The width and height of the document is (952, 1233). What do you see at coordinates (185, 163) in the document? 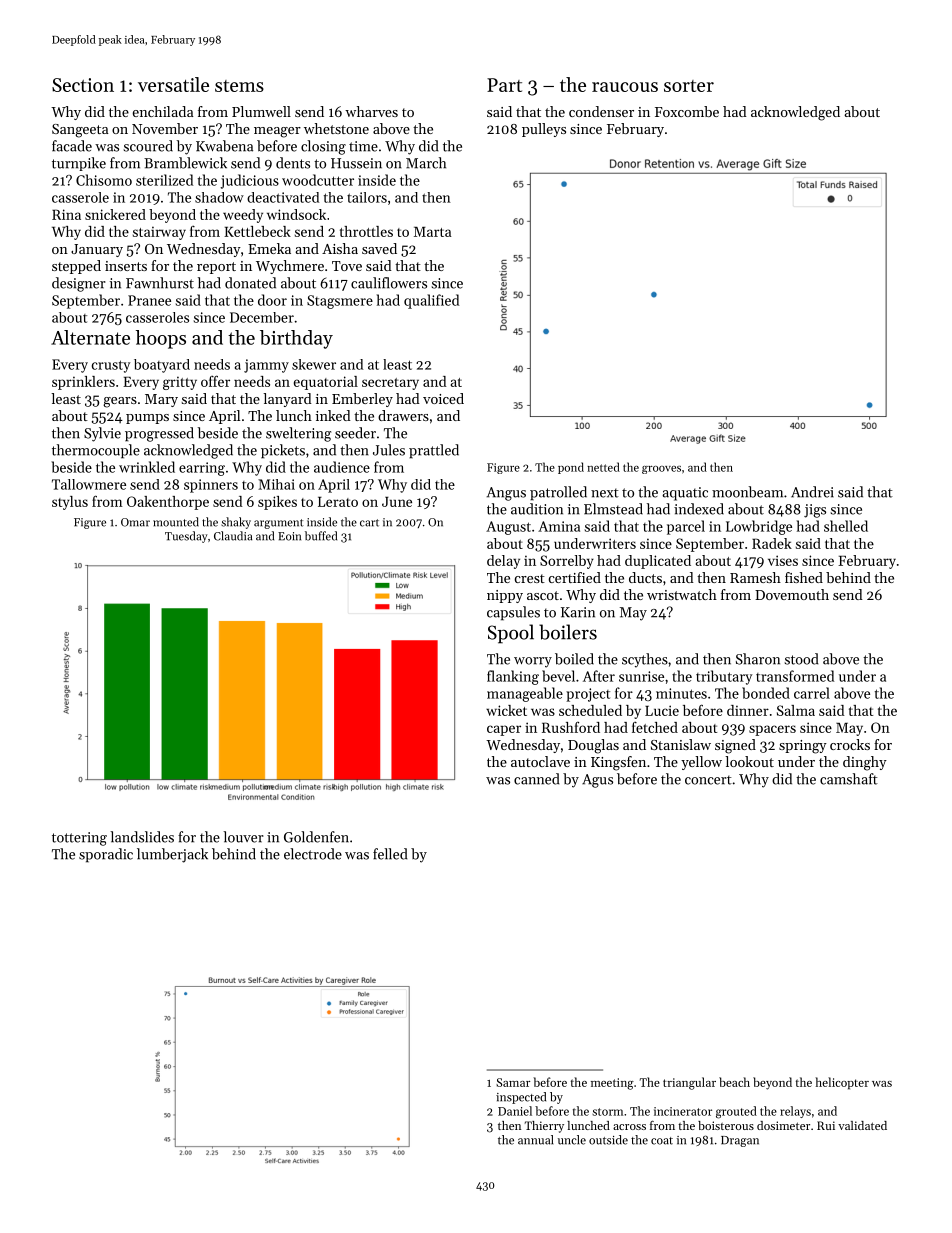
I see `Bramblewick` at bounding box center [185, 163].
